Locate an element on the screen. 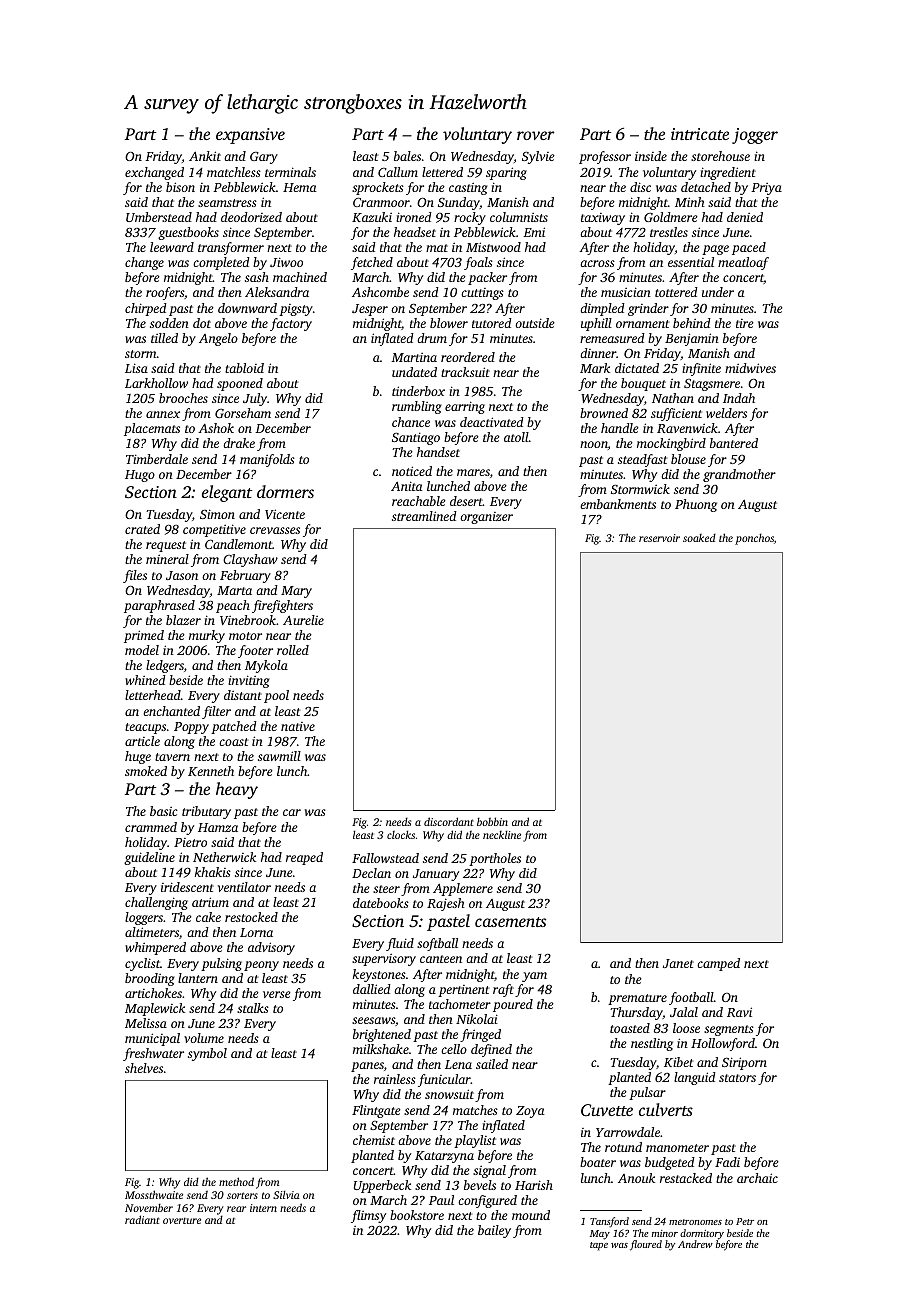 Image resolution: width=908 pixels, height=1316 pixels. bobbin is located at coordinates (492, 821).
